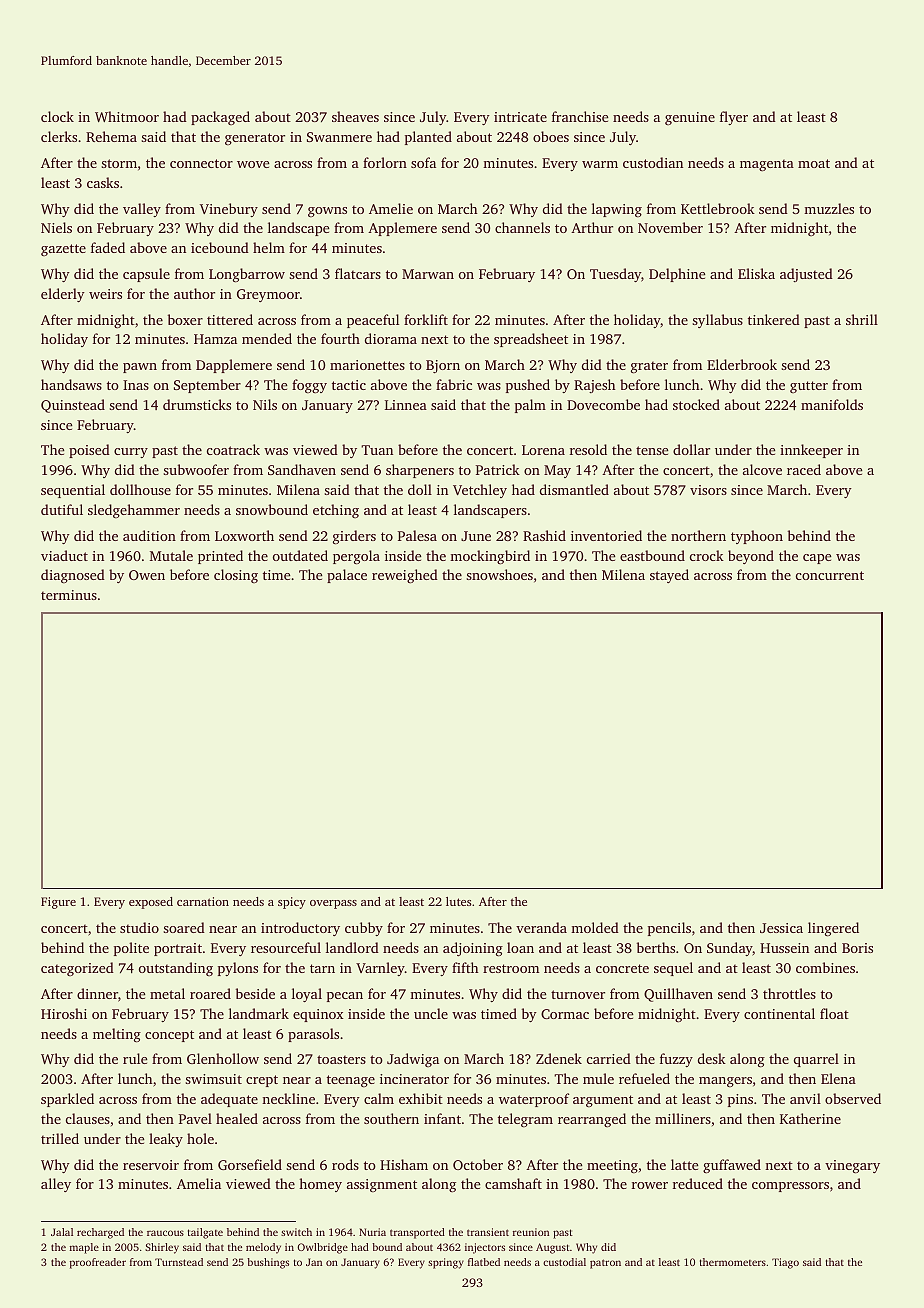  I want to click on Quinstead, so click(73, 406).
